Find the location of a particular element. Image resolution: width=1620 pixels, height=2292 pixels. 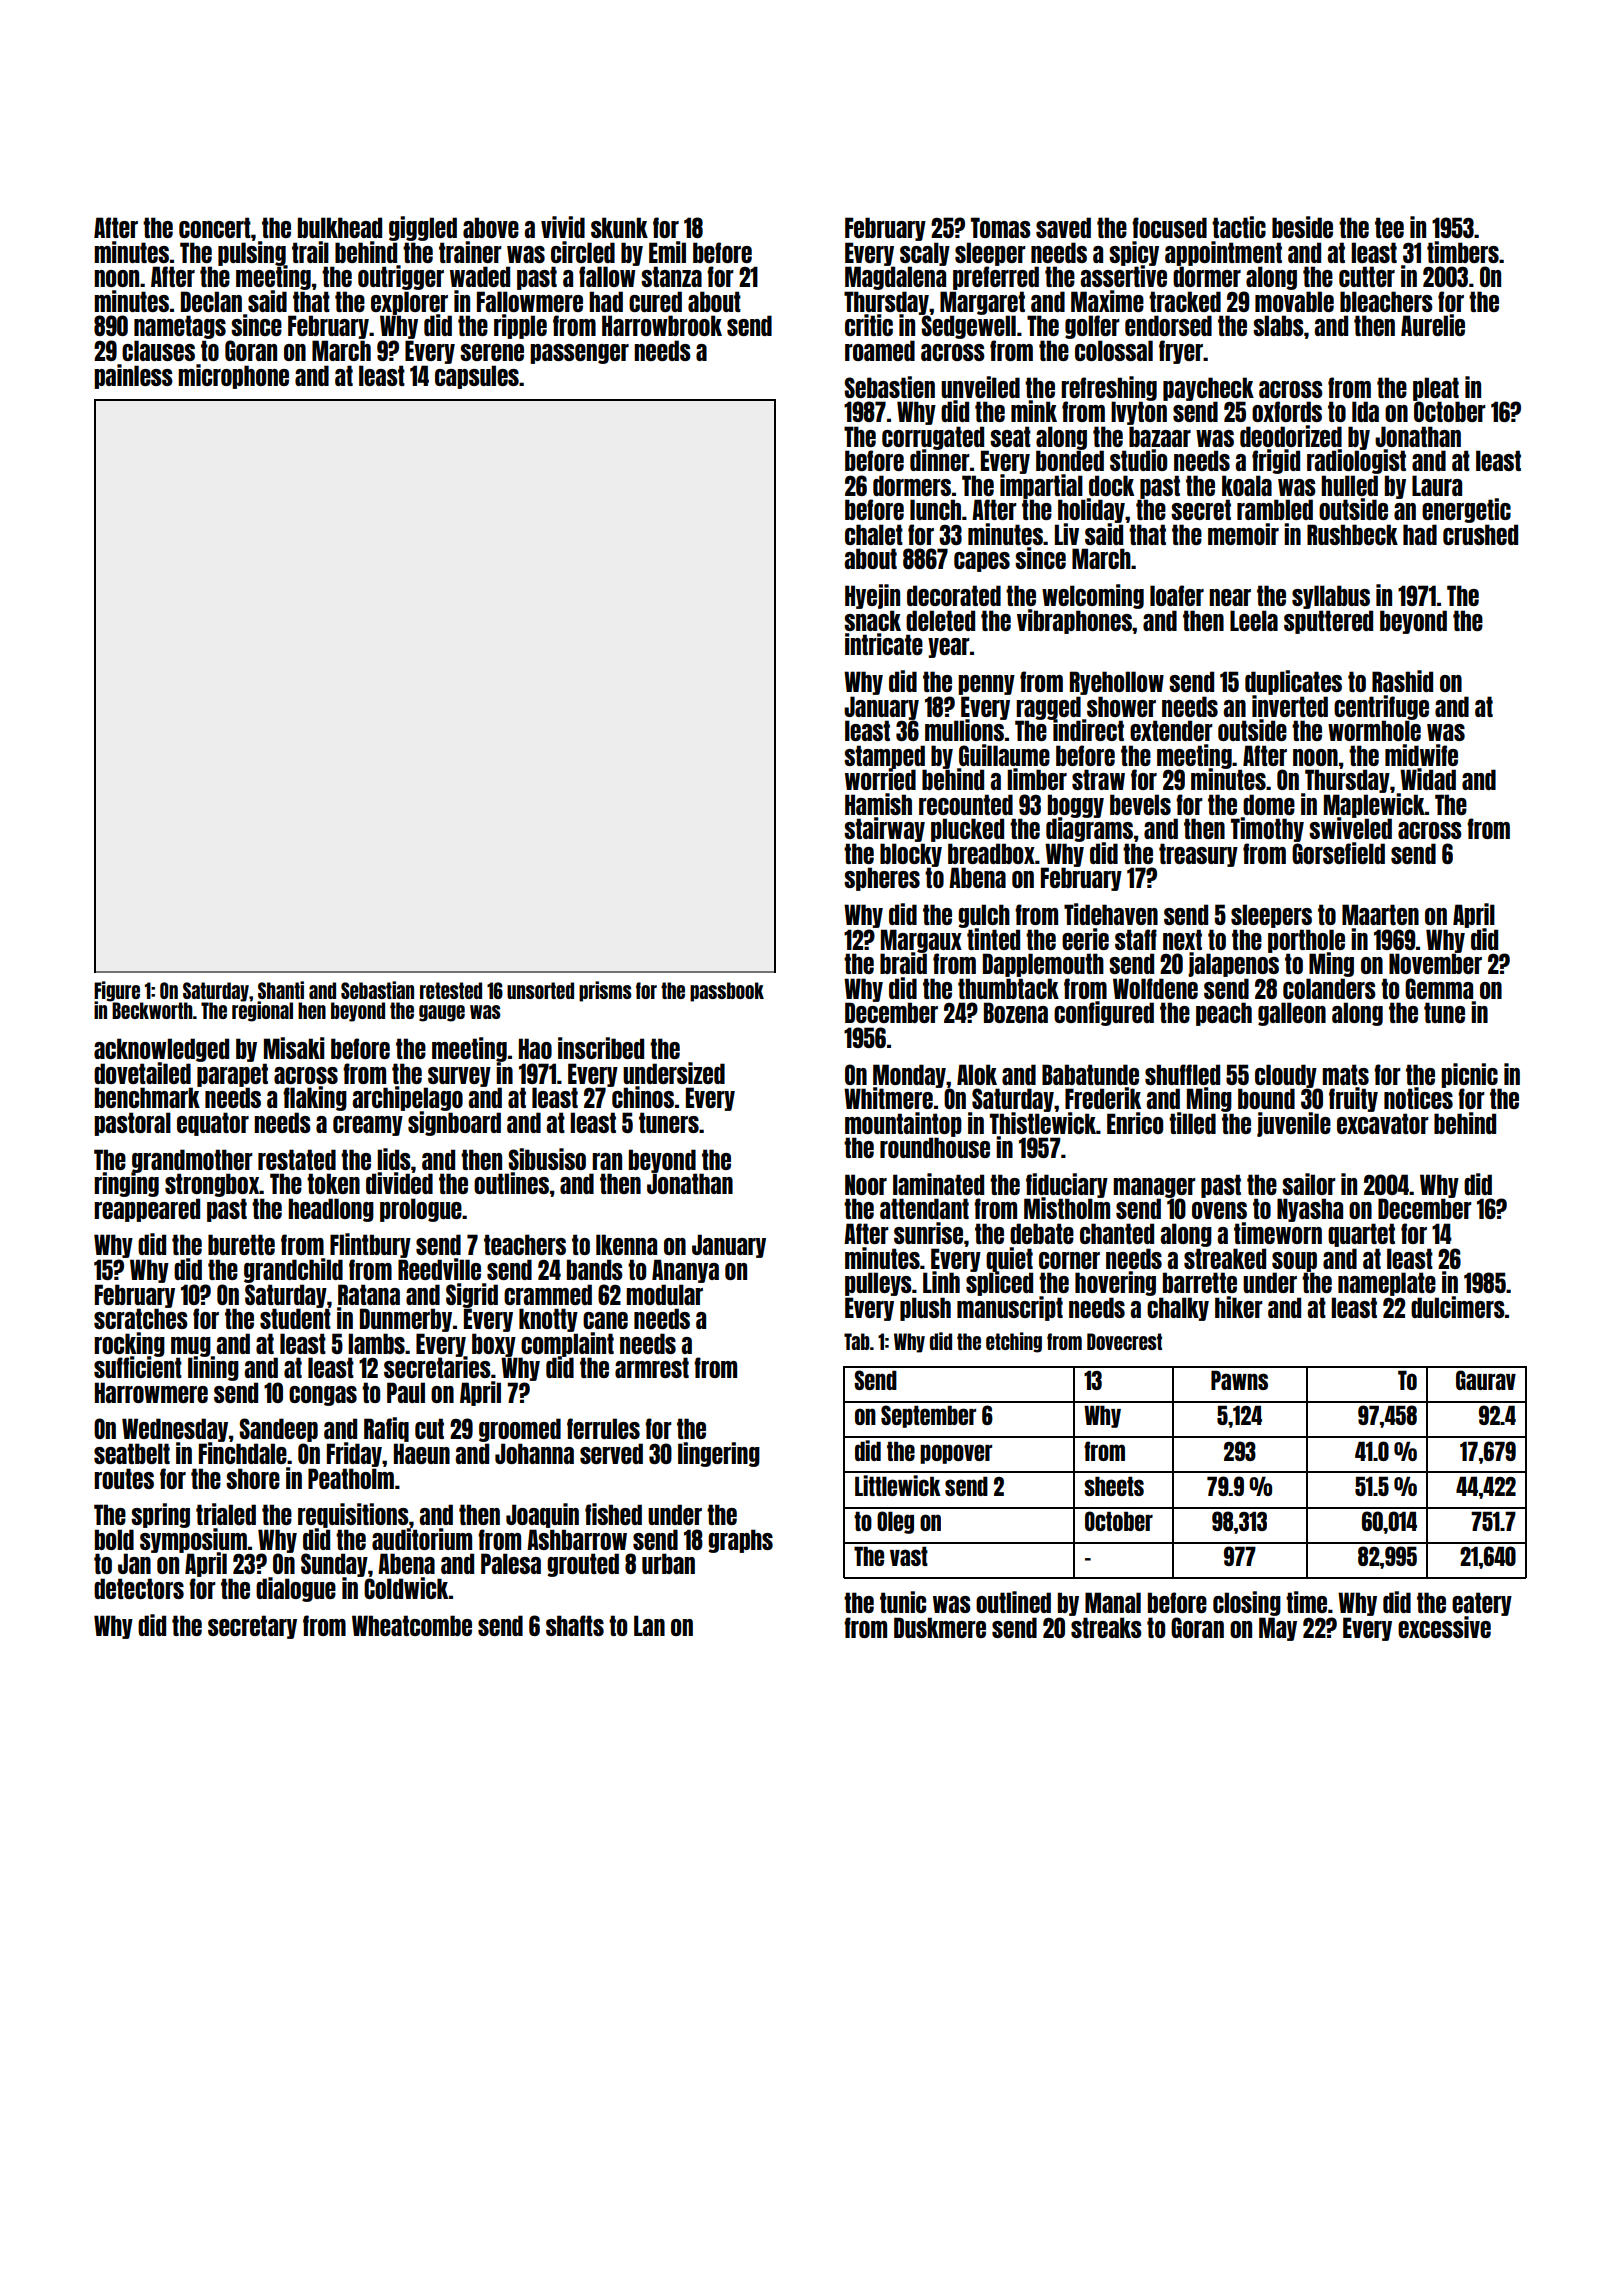

tee is located at coordinates (1389, 227).
